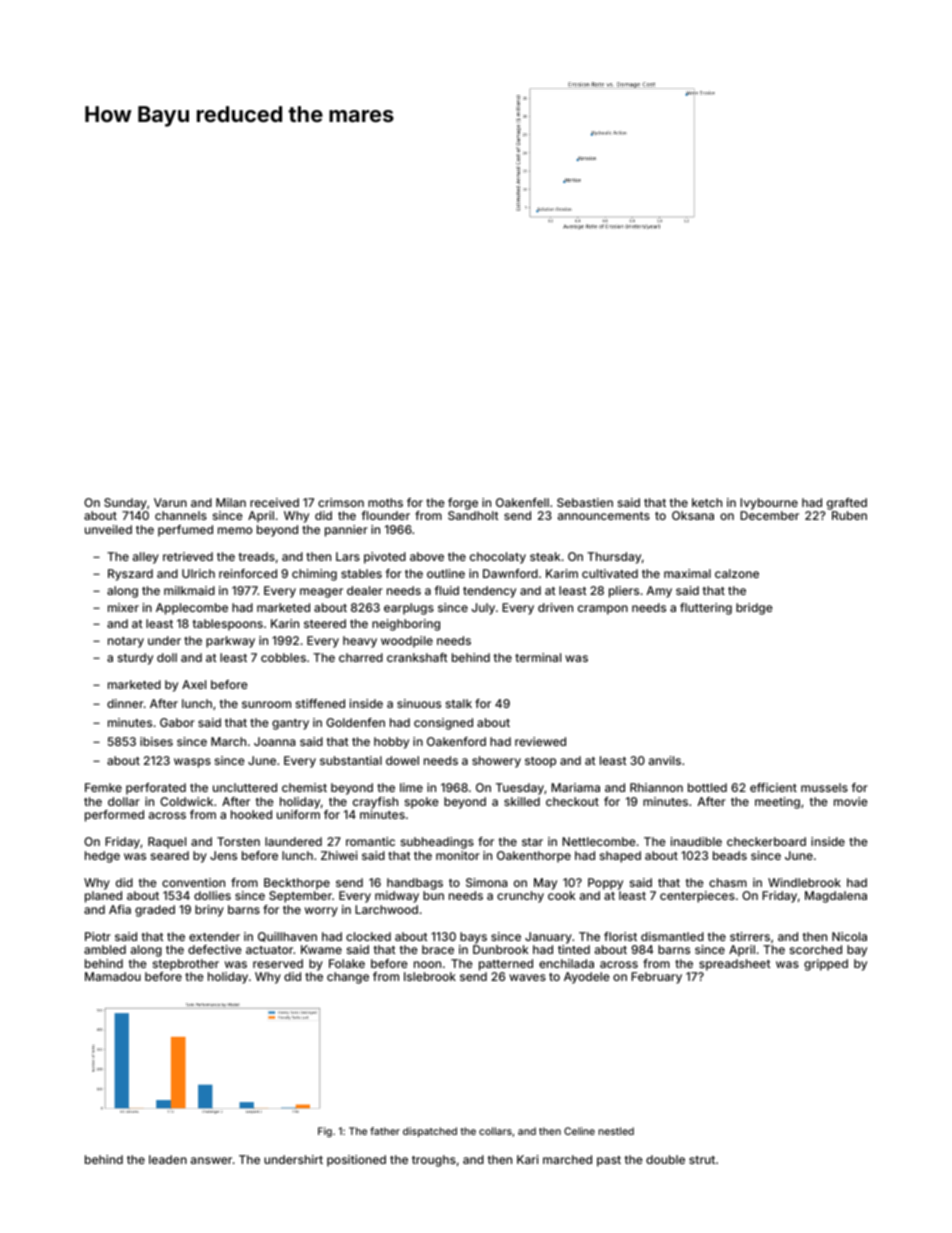 Image resolution: width=952 pixels, height=1233 pixels. What do you see at coordinates (419, 703) in the page?
I see `sinuous` at bounding box center [419, 703].
